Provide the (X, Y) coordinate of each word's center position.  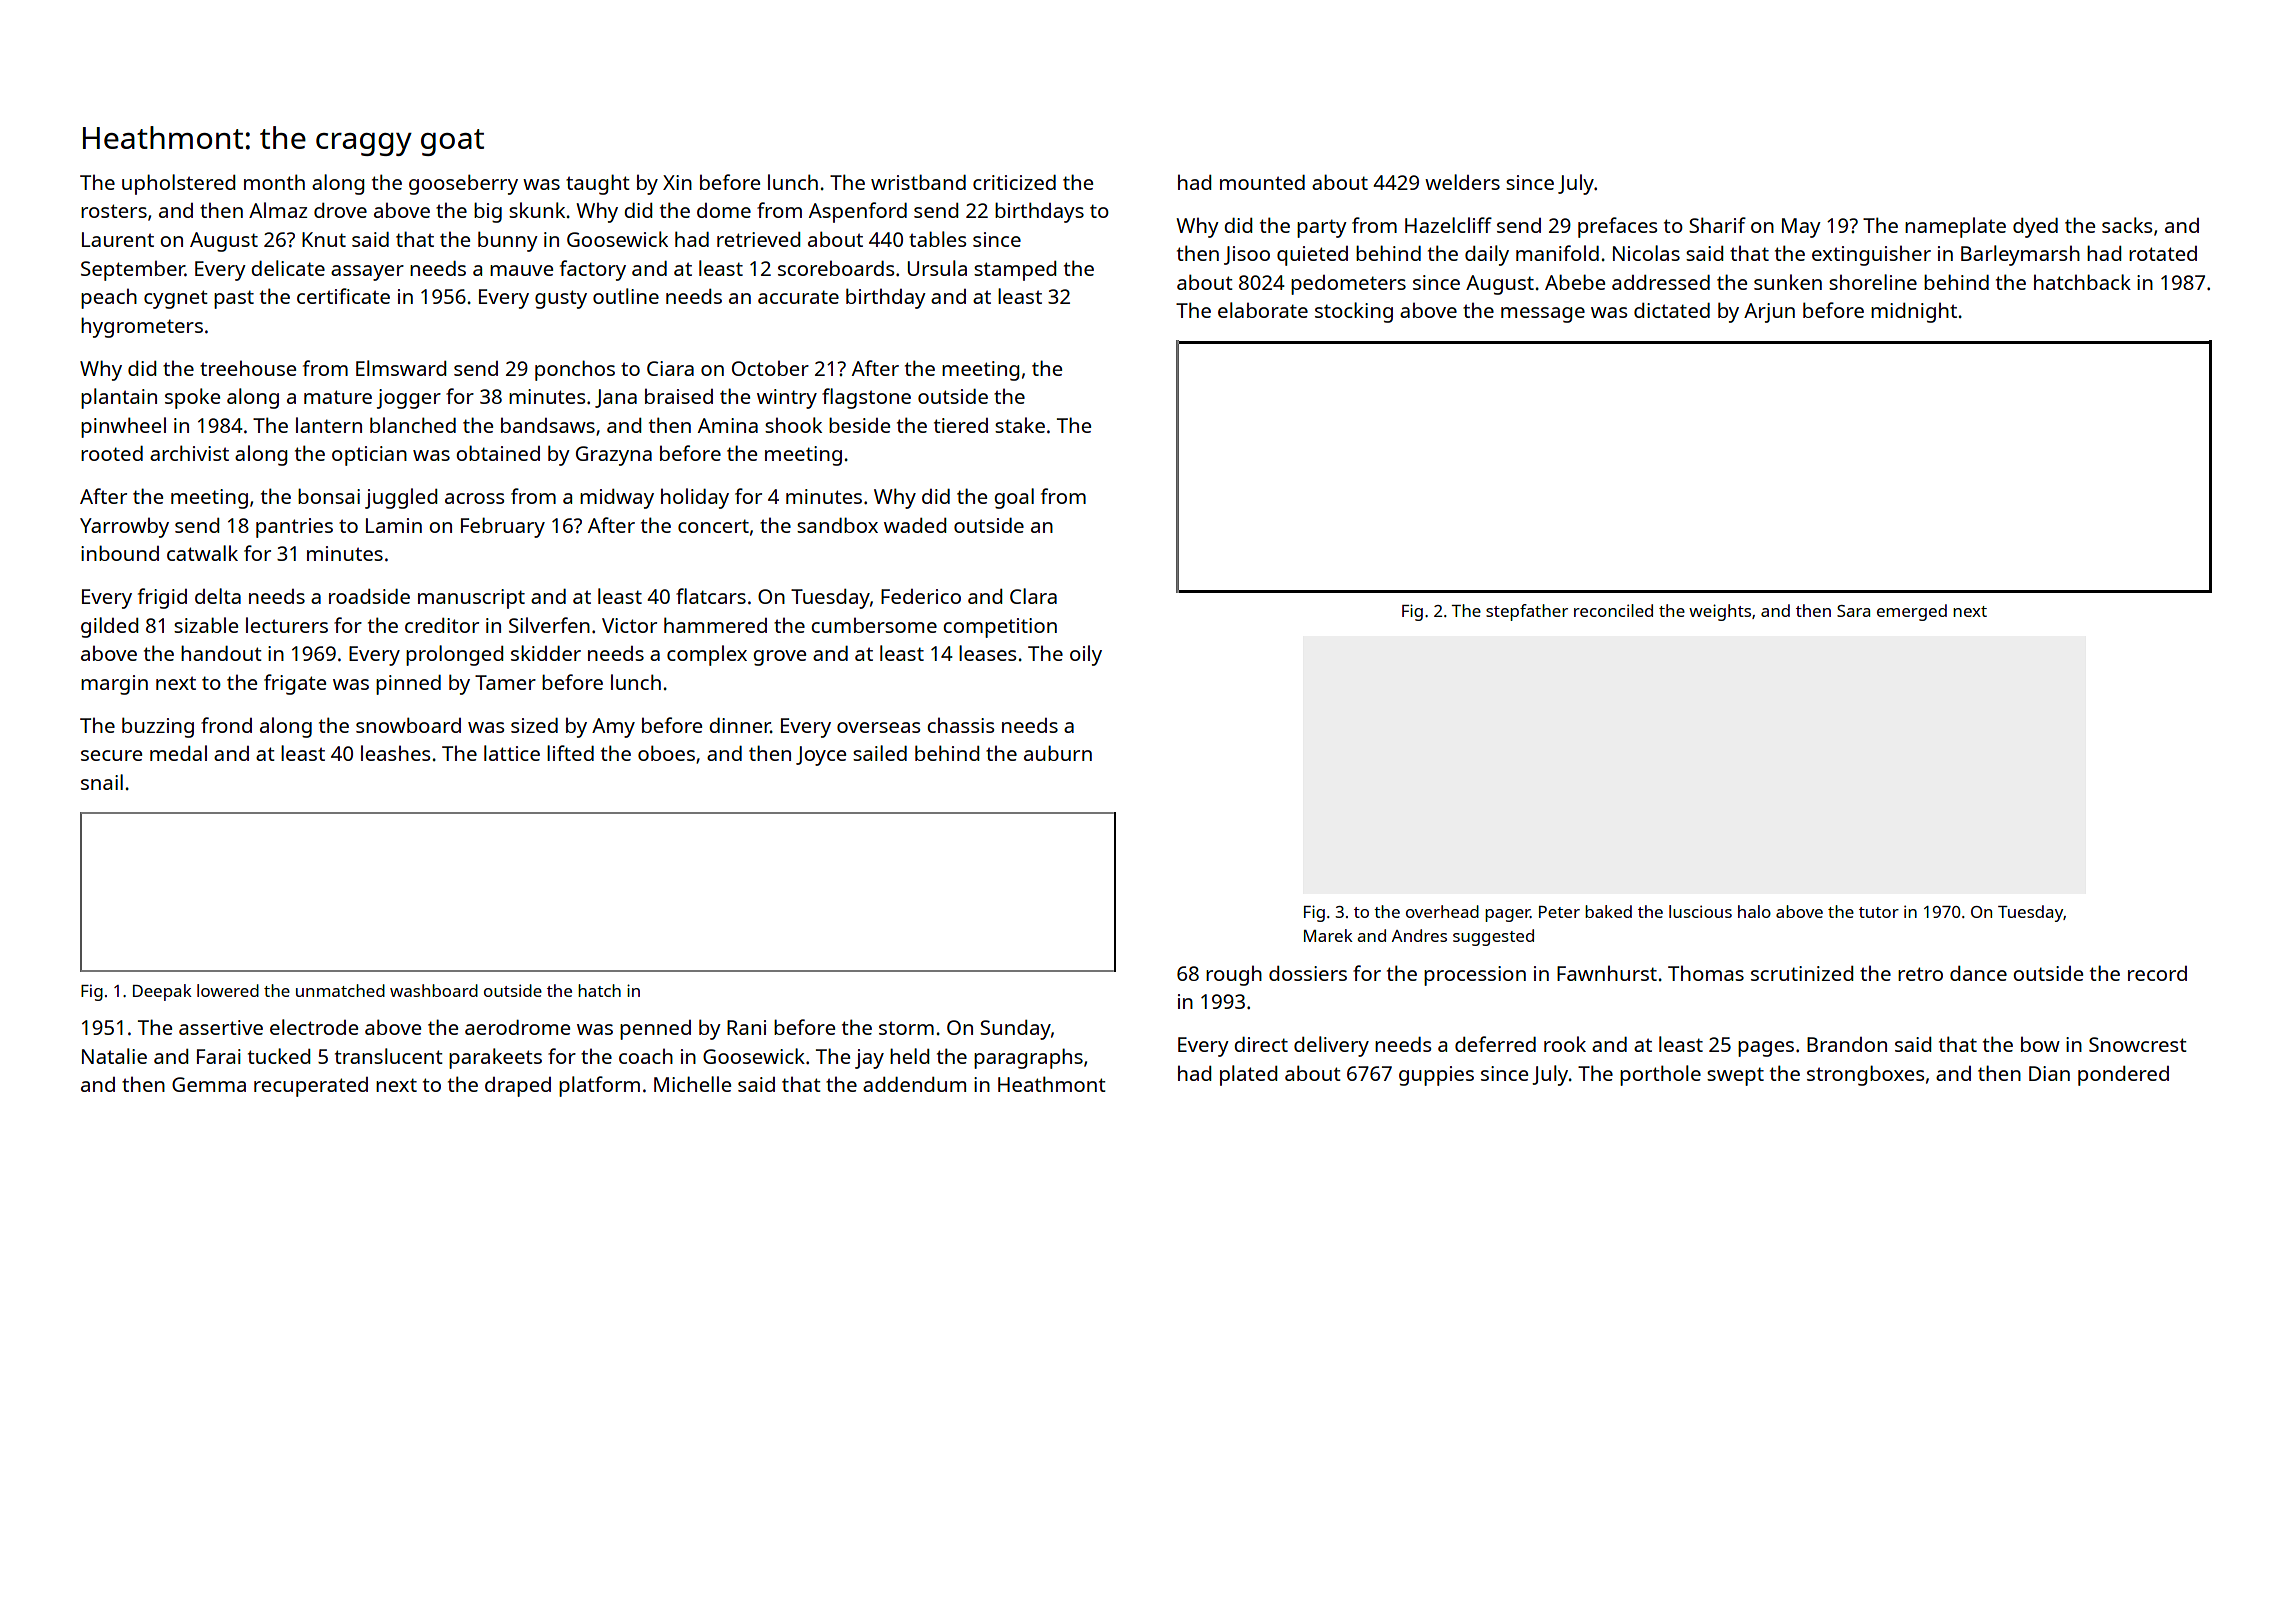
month (274, 182)
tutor (1879, 912)
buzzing (158, 727)
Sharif (1717, 225)
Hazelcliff (1448, 225)
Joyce (821, 756)
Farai (219, 1056)
